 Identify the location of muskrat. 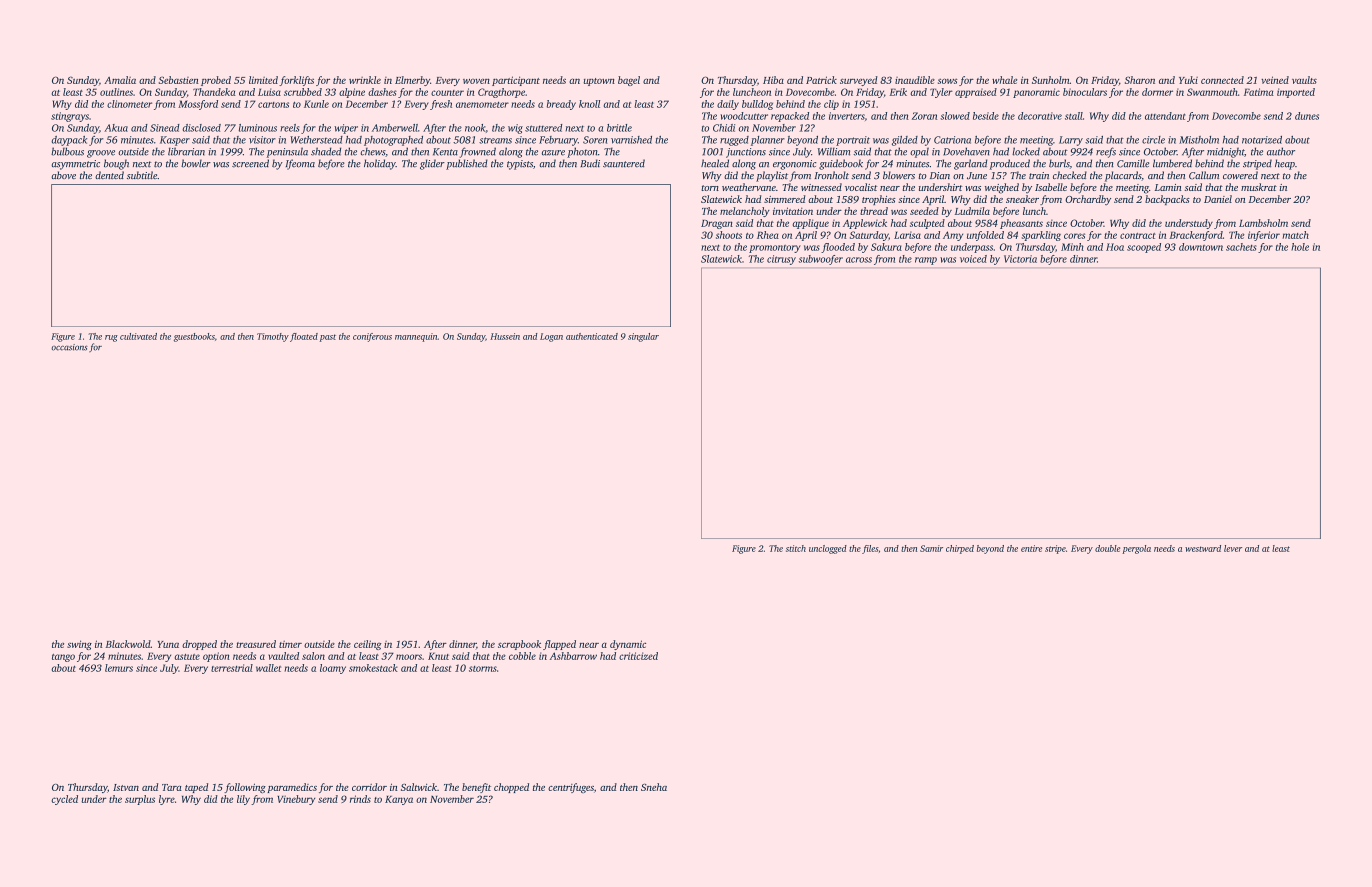
(1259, 187).
